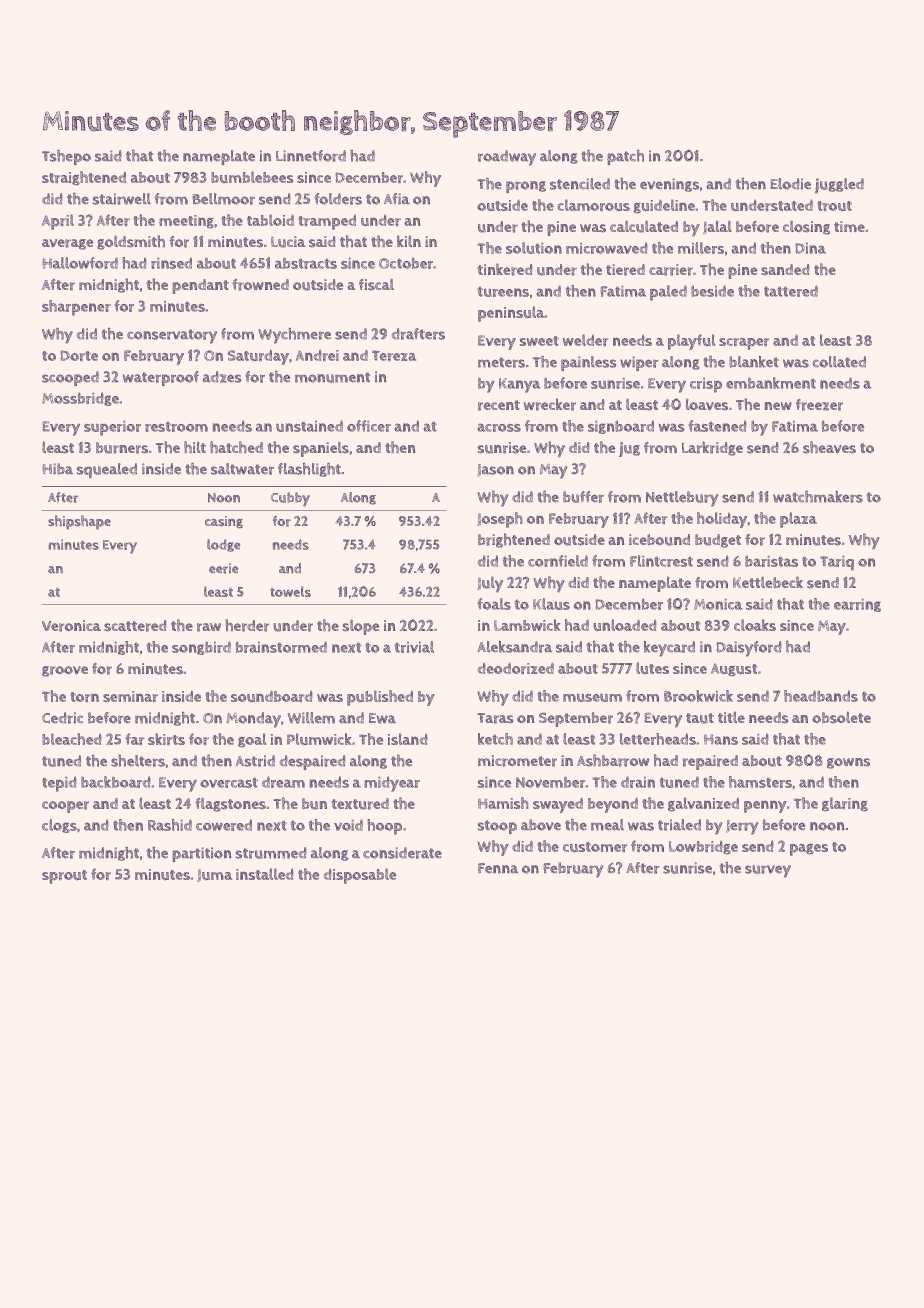 This image has width=924, height=1308. I want to click on Tshepo, so click(66, 157).
